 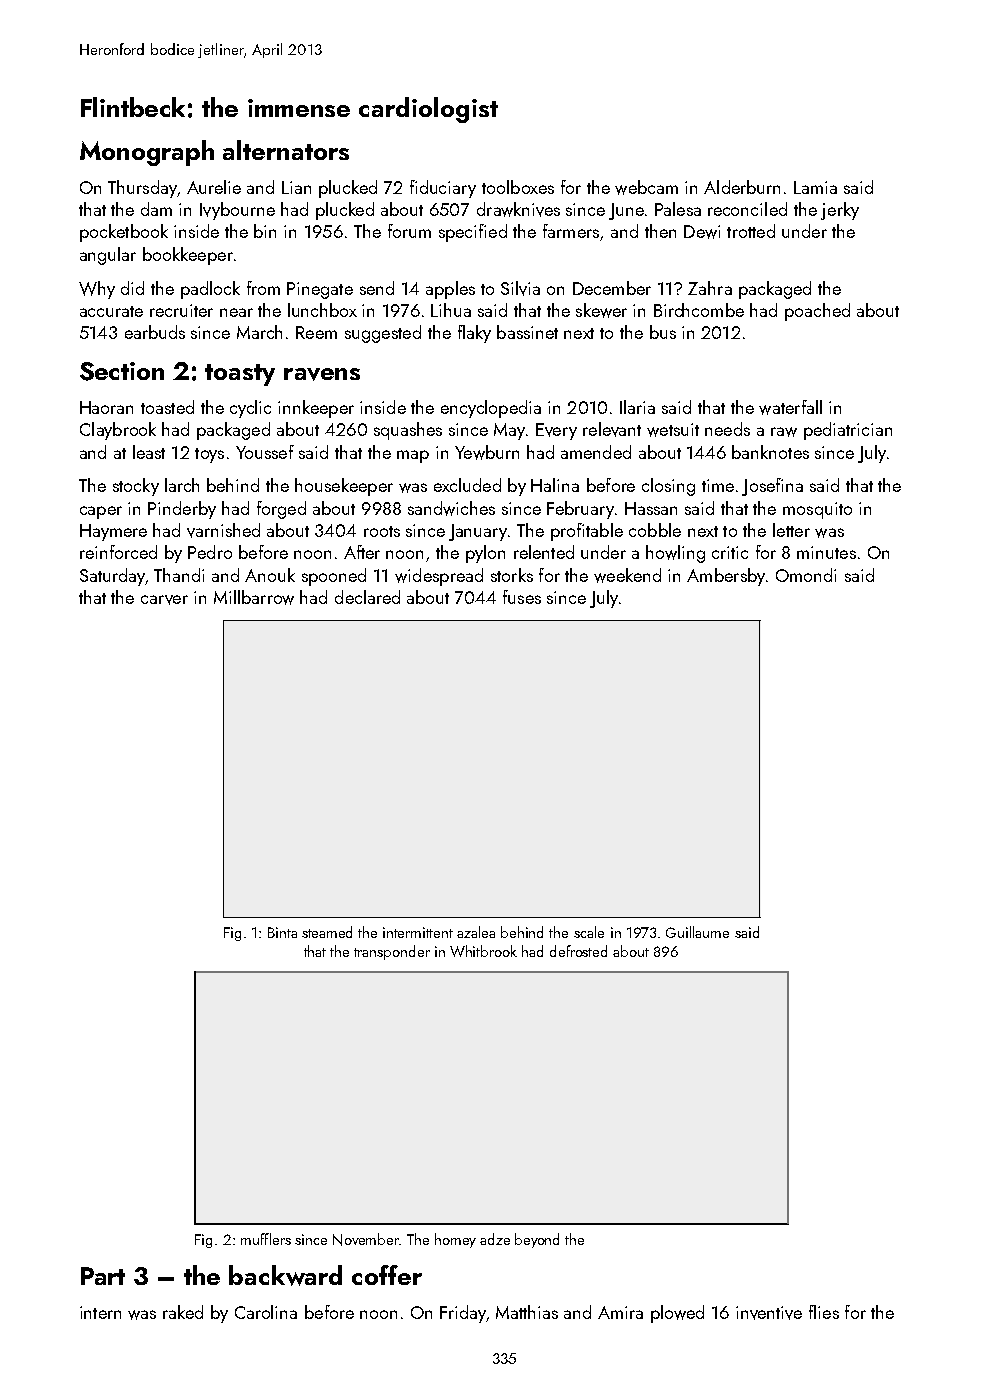 I want to click on webcam, so click(x=646, y=187).
